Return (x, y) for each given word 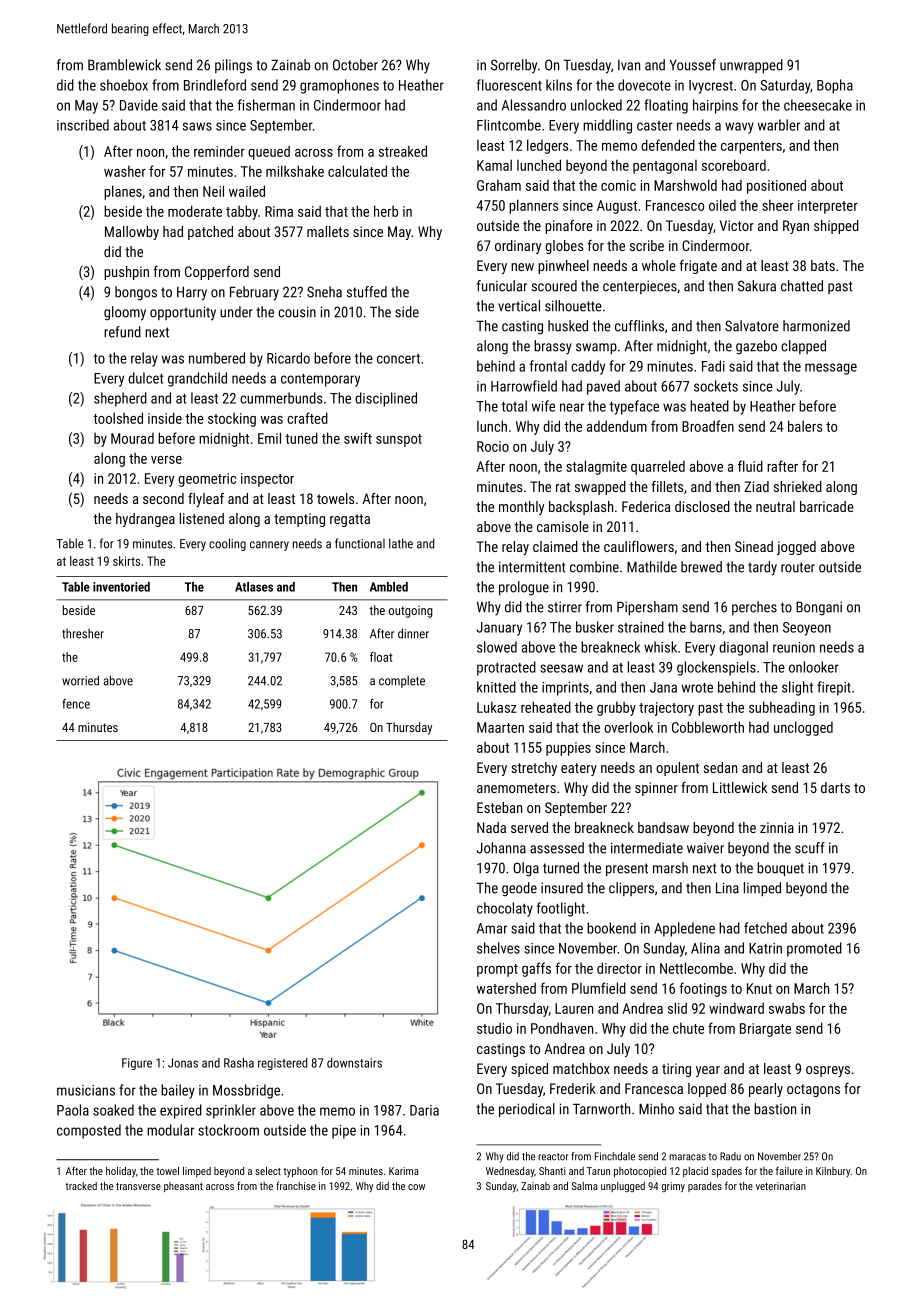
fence (76, 704)
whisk (660, 647)
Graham (499, 185)
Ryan (796, 227)
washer (125, 171)
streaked (403, 151)
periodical (527, 1110)
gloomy (125, 313)
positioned (776, 186)
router (798, 567)
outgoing (411, 612)
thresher (83, 633)
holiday (121, 1172)
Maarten (500, 727)
